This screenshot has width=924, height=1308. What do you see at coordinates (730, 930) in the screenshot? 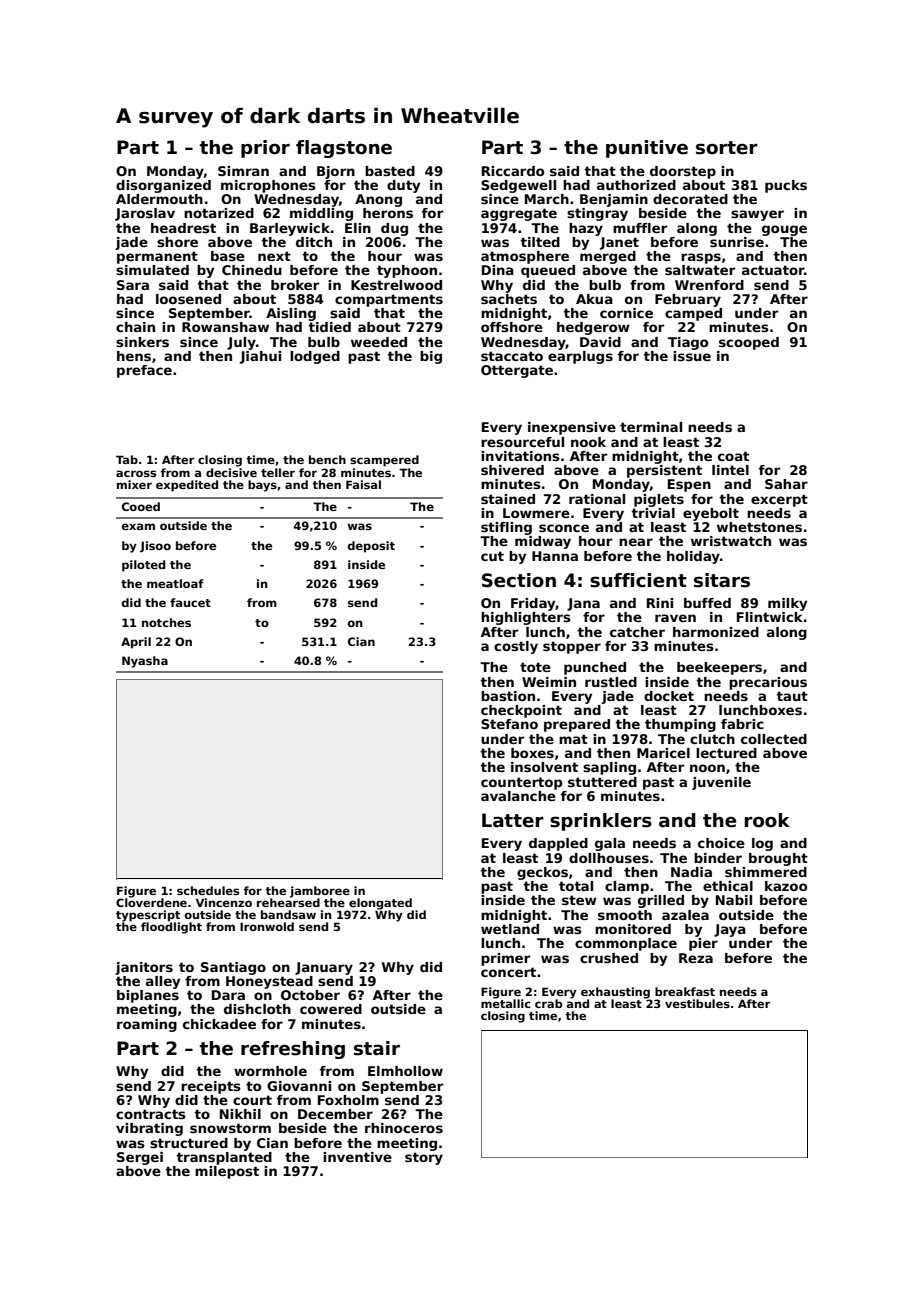
I see `Jaya` at bounding box center [730, 930].
